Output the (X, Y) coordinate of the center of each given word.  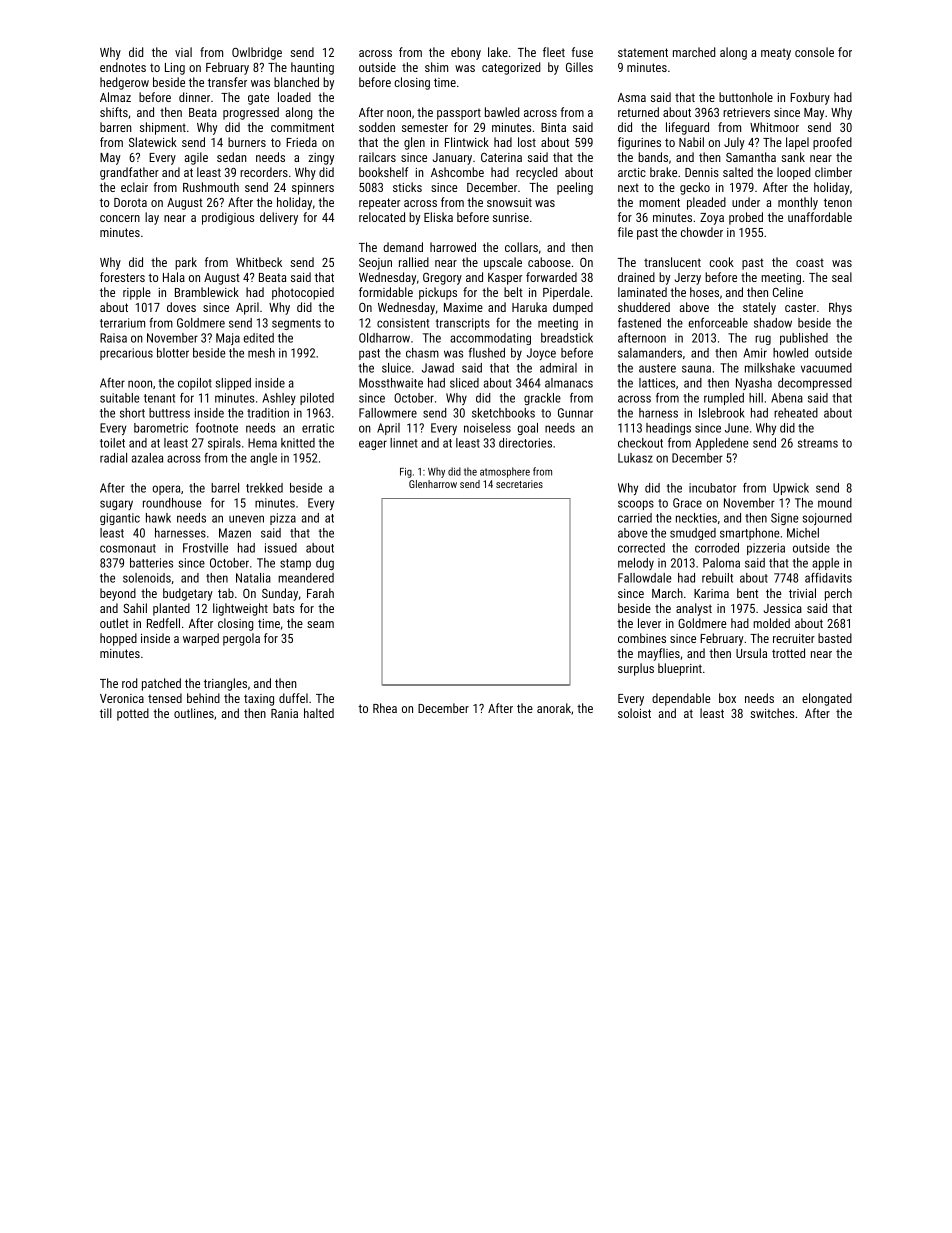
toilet (112, 443)
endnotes (123, 67)
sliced (464, 383)
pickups (438, 293)
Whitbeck (259, 262)
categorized (511, 68)
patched (161, 684)
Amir (755, 353)
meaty (776, 54)
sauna (696, 369)
